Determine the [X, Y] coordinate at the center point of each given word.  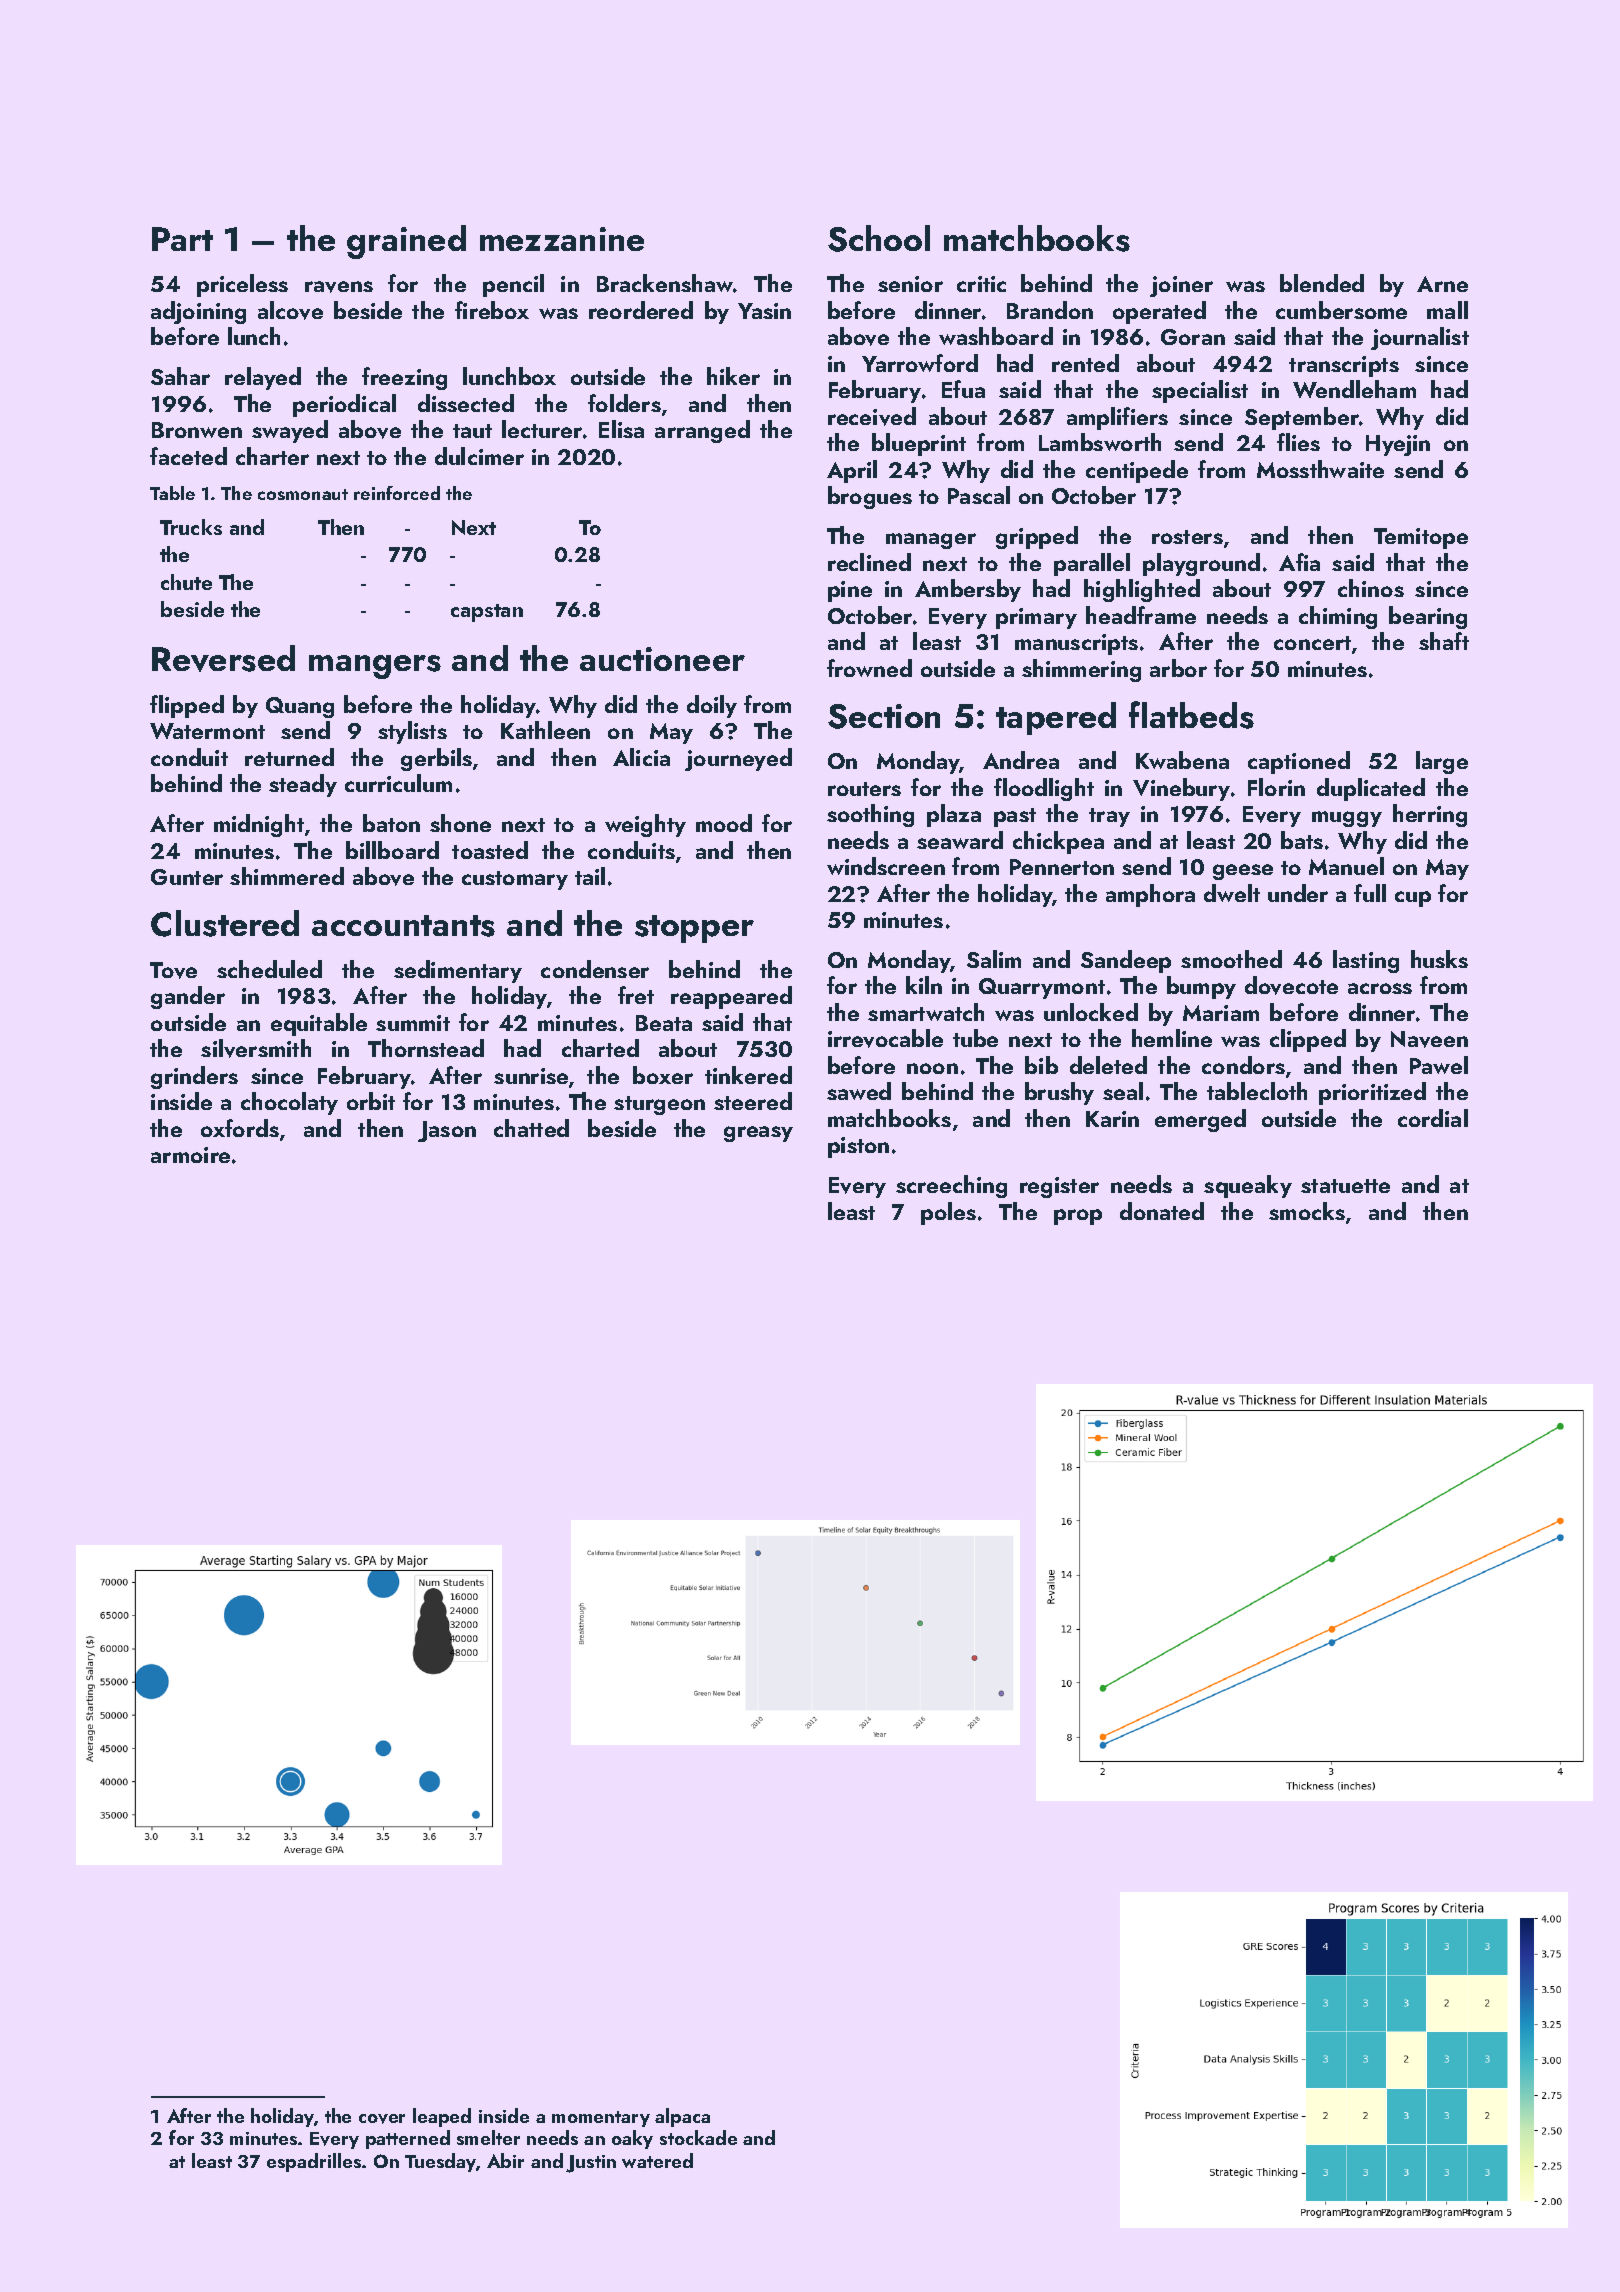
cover [382, 2119]
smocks [1307, 1211]
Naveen [1429, 1039]
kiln [924, 985]
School [879, 238]
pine [850, 591]
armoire [190, 1155]
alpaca [682, 2117]
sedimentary [458, 971]
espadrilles [314, 2162]
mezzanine [562, 239]
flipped [187, 706]
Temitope [1421, 538]
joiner [1181, 286]
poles [948, 1213]
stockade [698, 2137]
